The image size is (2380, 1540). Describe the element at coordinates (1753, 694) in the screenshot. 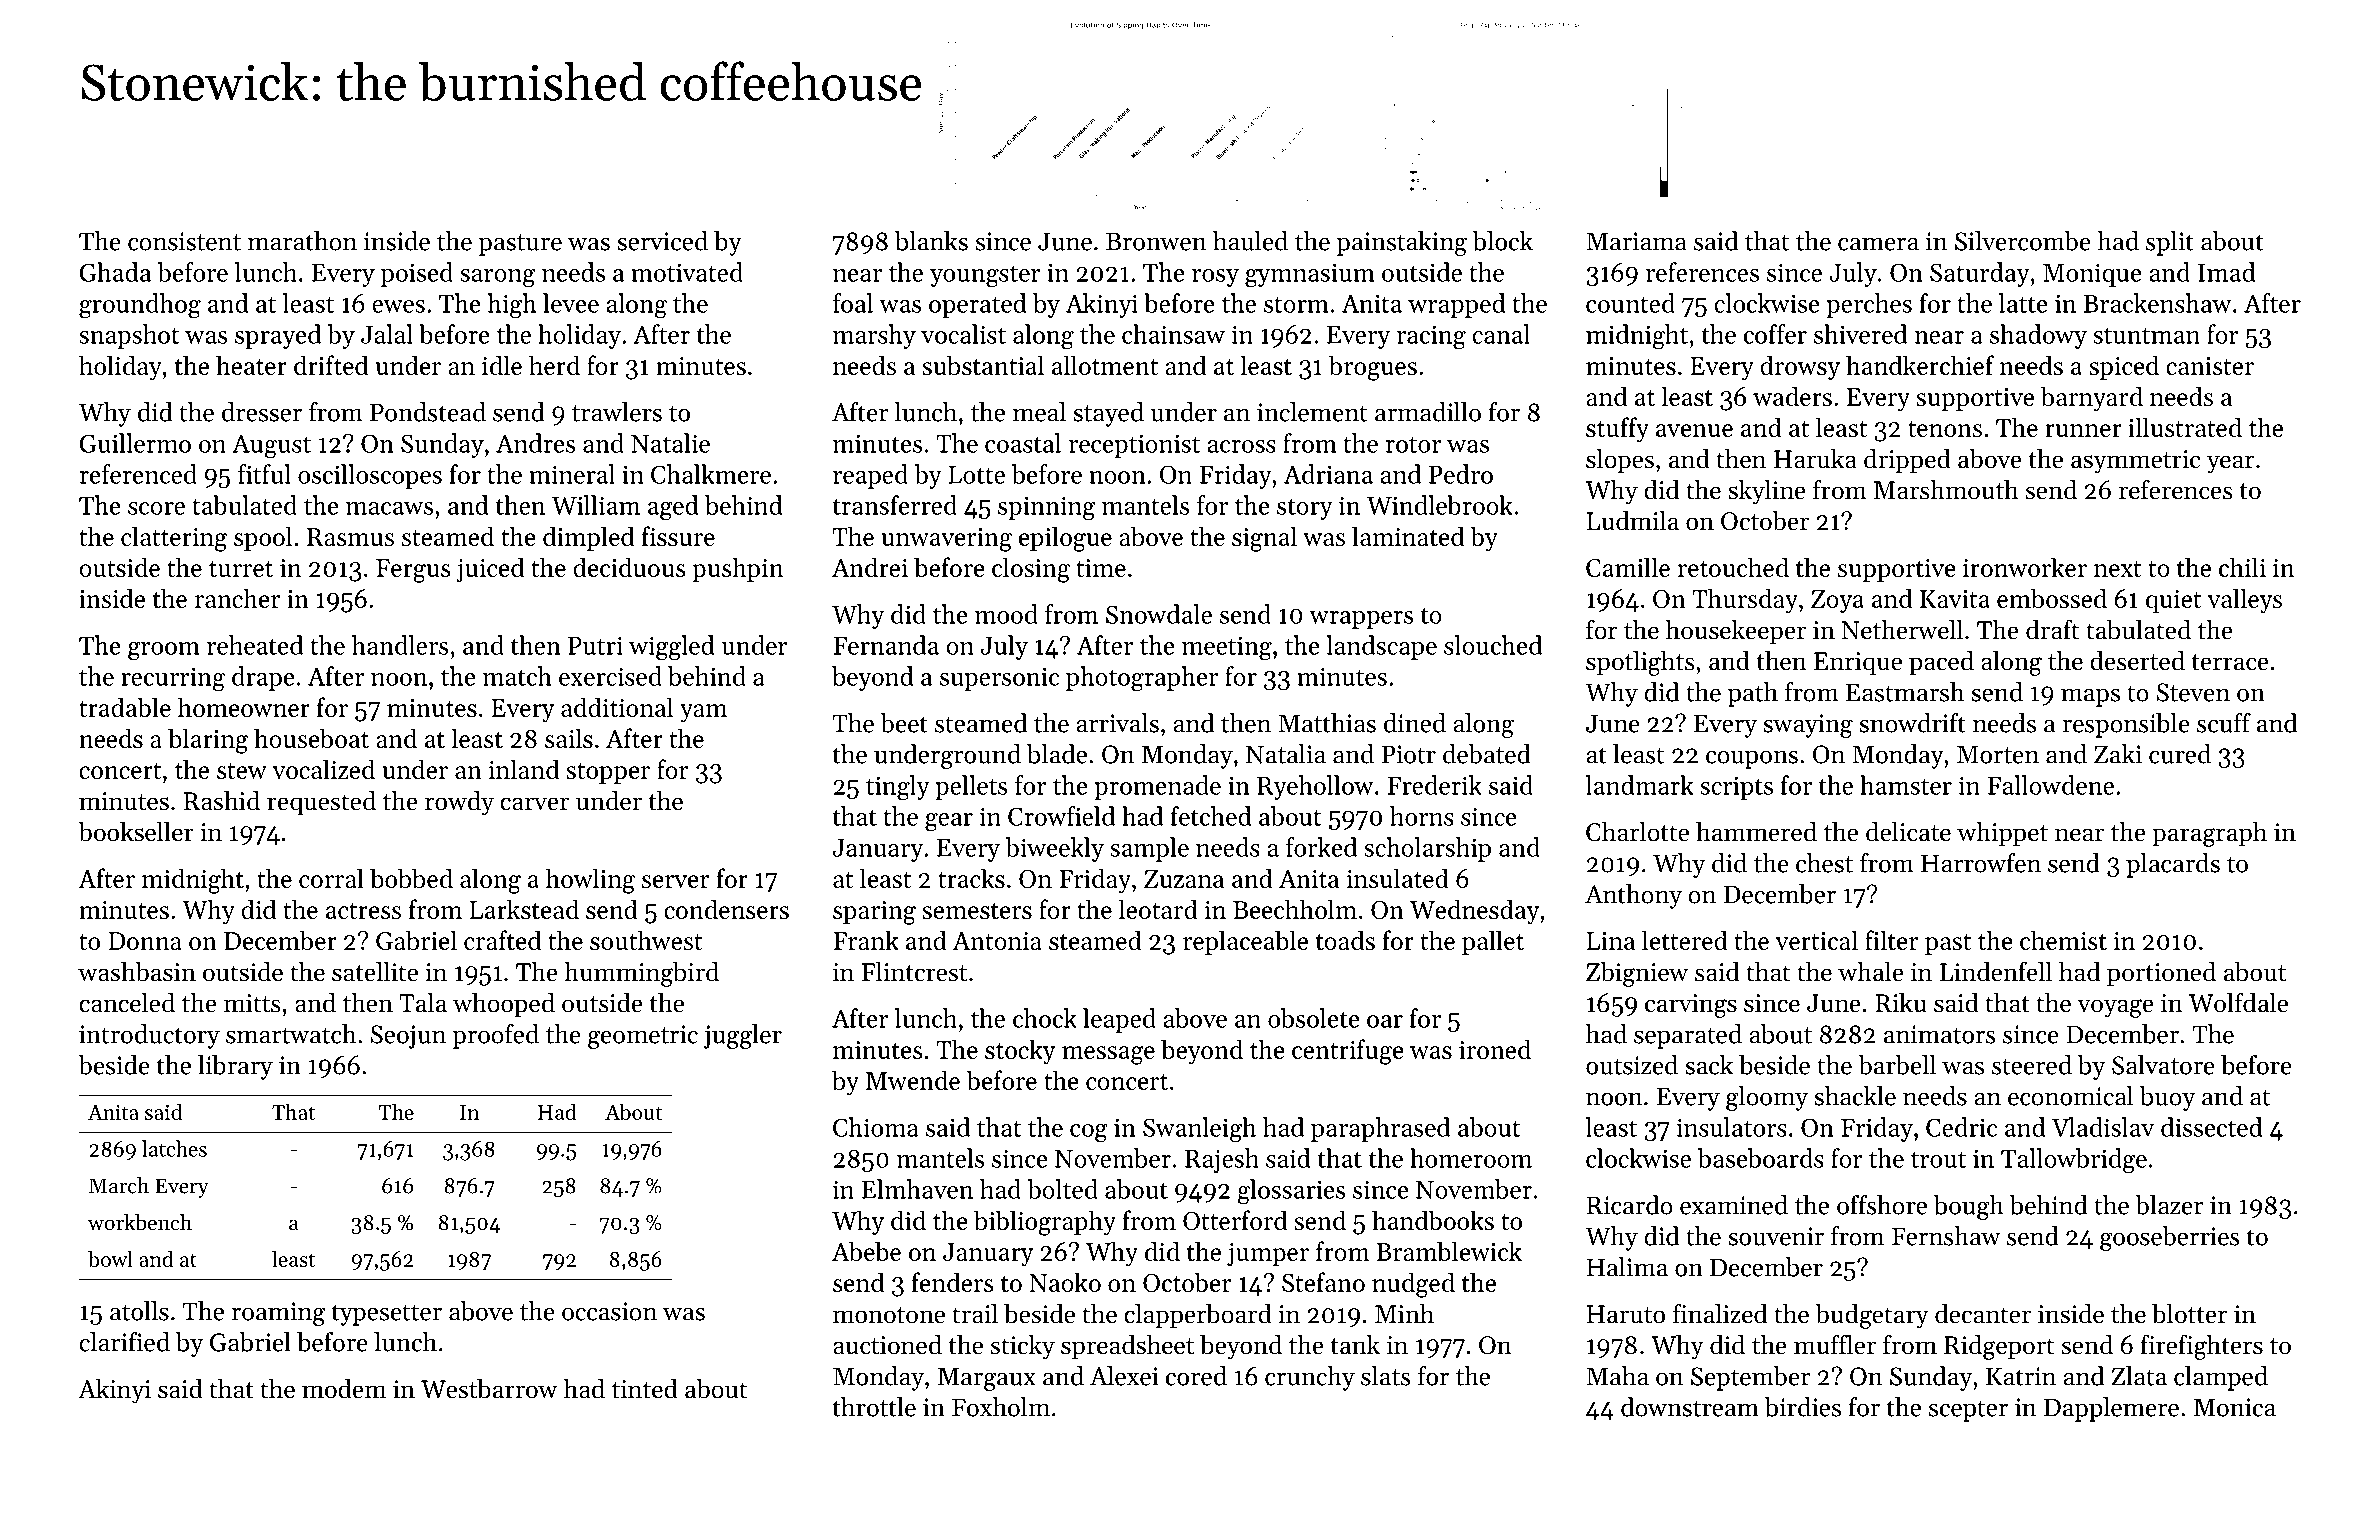

I see `path` at that location.
